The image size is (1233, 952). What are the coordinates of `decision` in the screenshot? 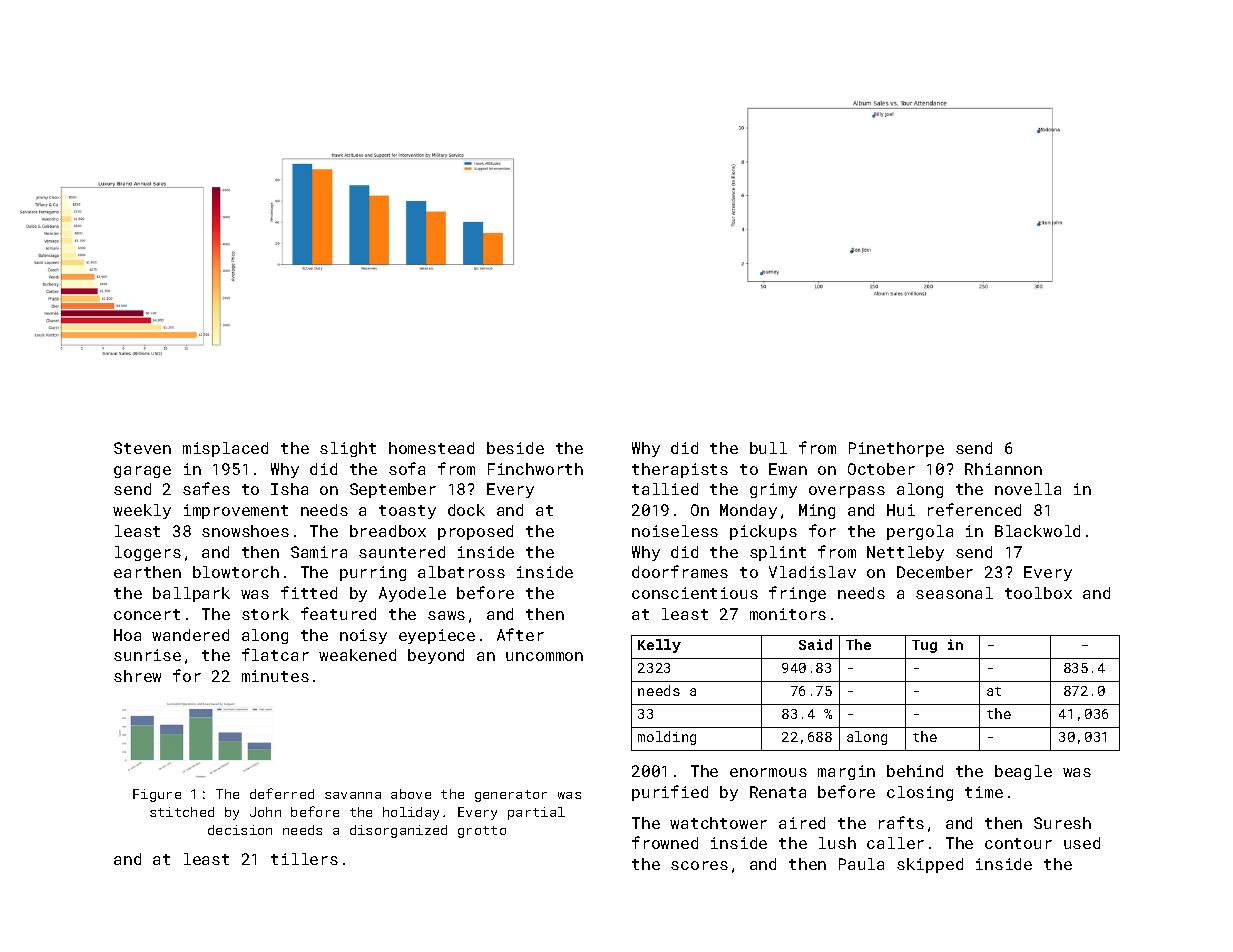 It's located at (240, 830).
